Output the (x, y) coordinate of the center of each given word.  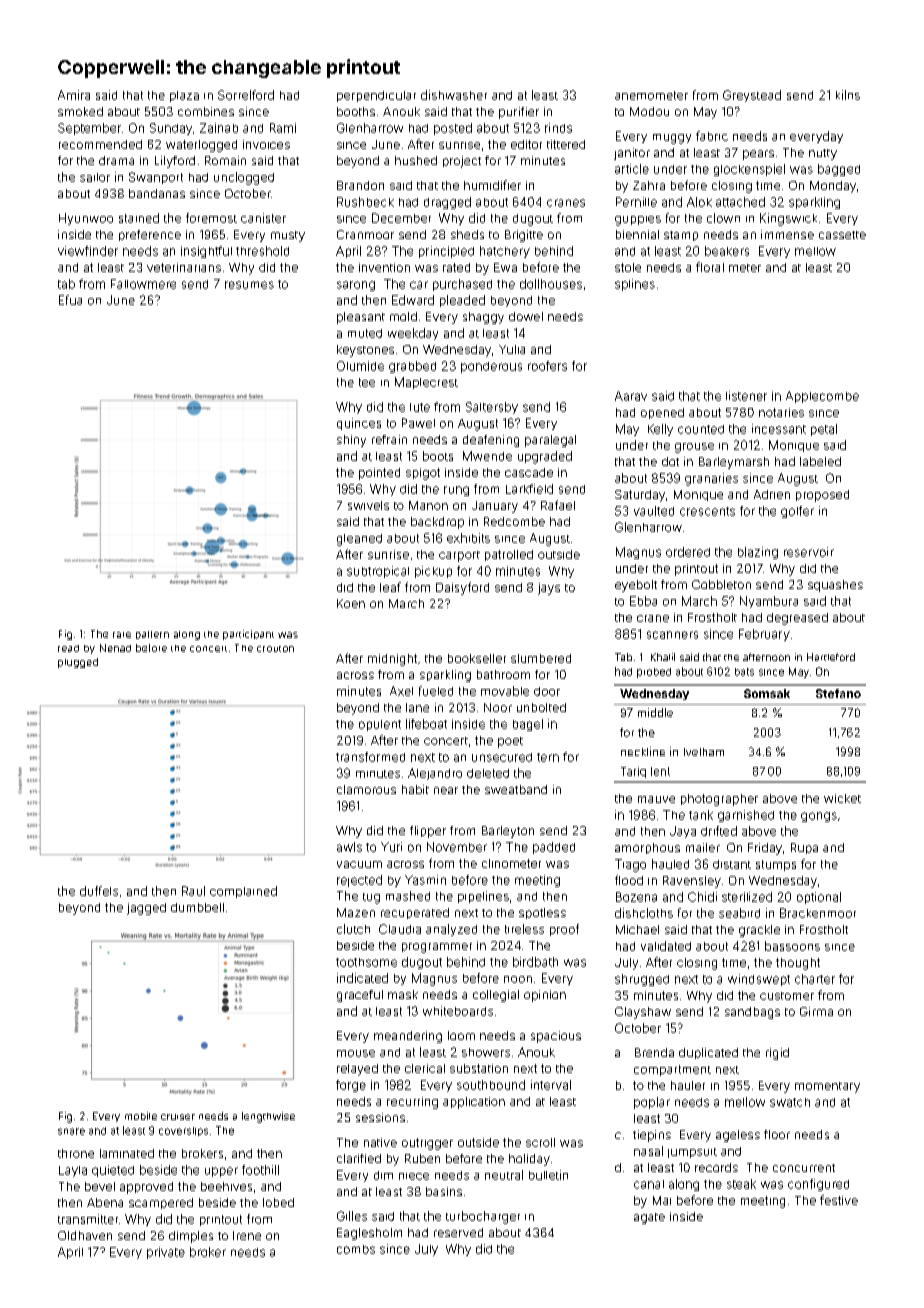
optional (819, 898)
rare (122, 635)
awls (349, 847)
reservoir (809, 552)
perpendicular (376, 96)
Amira (74, 95)
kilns (848, 95)
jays (549, 589)
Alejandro (435, 774)
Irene (247, 1235)
